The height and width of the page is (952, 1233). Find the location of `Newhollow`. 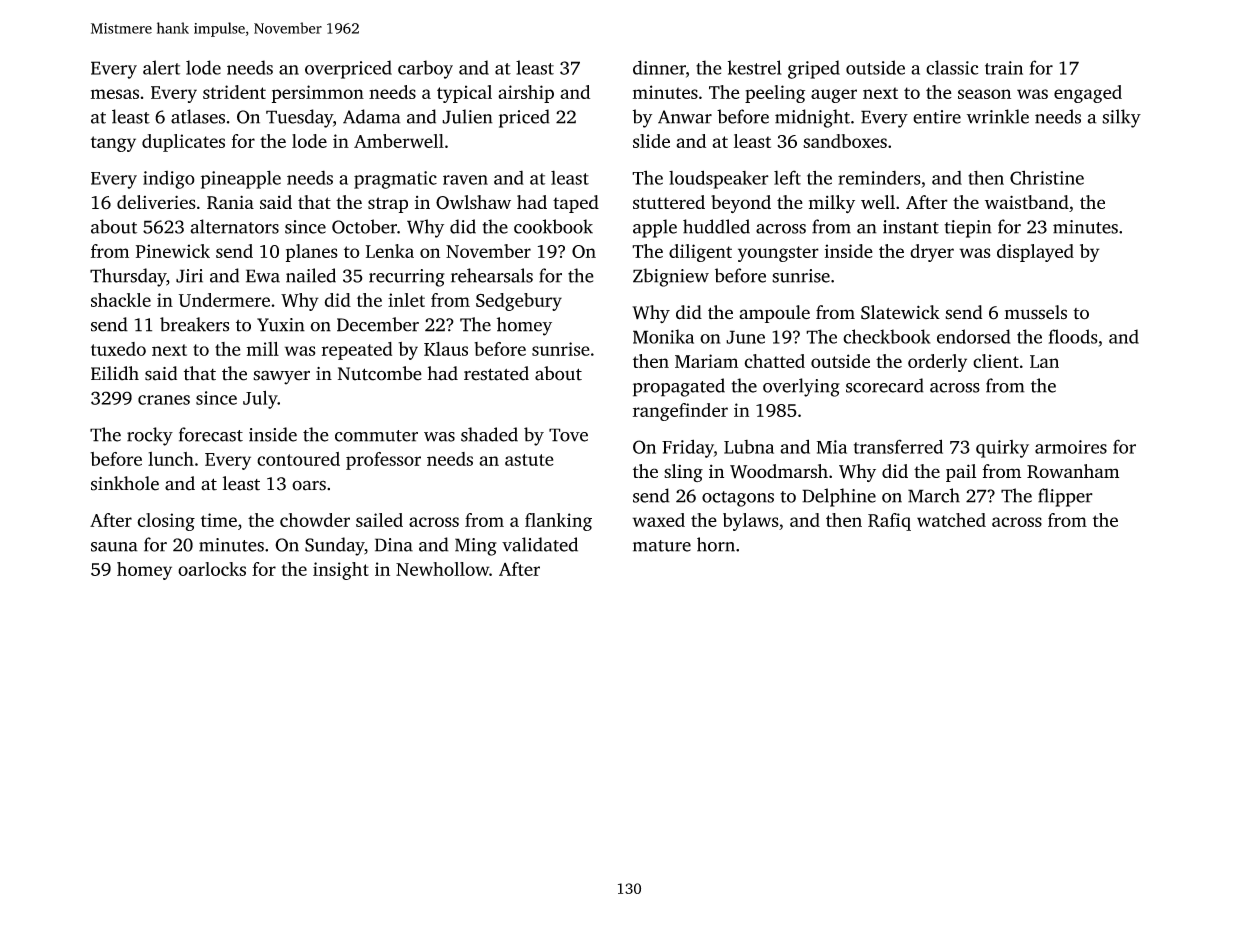

Newhollow is located at coordinates (442, 569).
